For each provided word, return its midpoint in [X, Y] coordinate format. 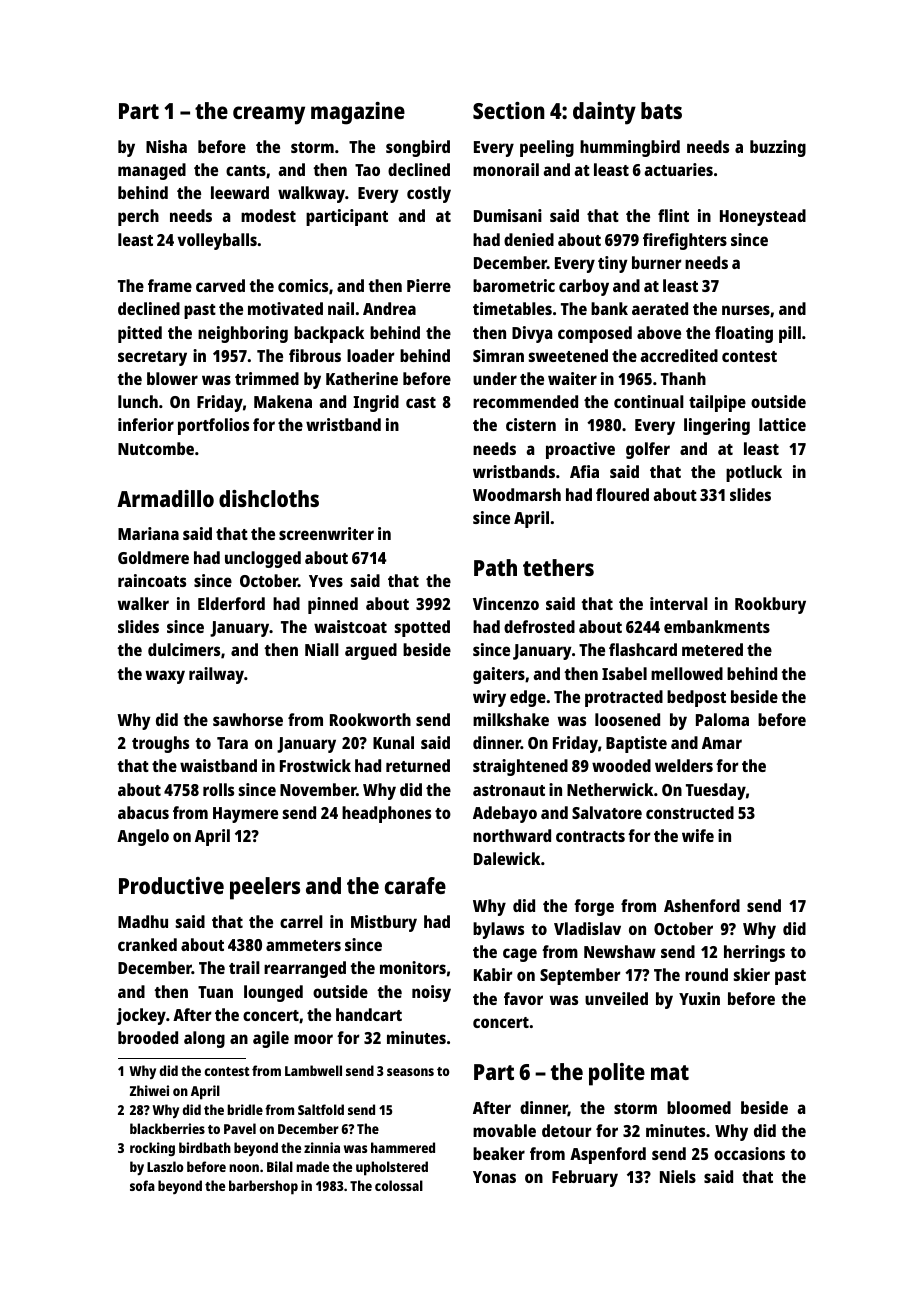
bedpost [696, 698]
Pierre [429, 285]
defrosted [539, 626]
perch [138, 217]
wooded [621, 765]
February [585, 1178]
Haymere [245, 815]
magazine [358, 113]
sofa [142, 1185]
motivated [285, 308]
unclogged [263, 559]
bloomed [699, 1107]
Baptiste [636, 744]
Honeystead [763, 217]
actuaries [678, 169]
